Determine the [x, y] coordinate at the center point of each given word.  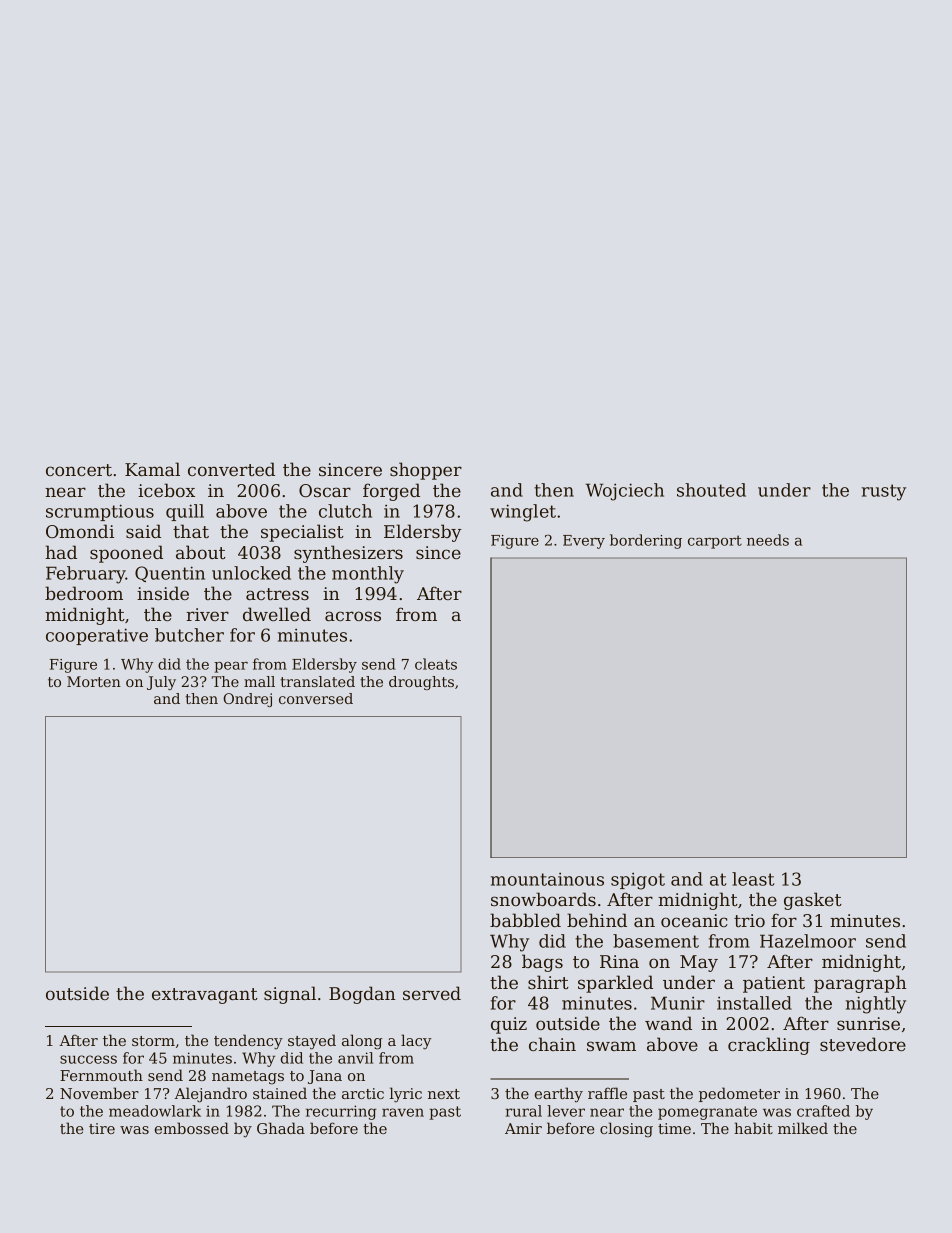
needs [768, 540]
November [99, 1093]
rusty [884, 492]
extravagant [205, 996]
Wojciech [624, 492]
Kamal [152, 469]
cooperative [97, 636]
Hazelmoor [808, 941]
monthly [368, 575]
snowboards [543, 899]
